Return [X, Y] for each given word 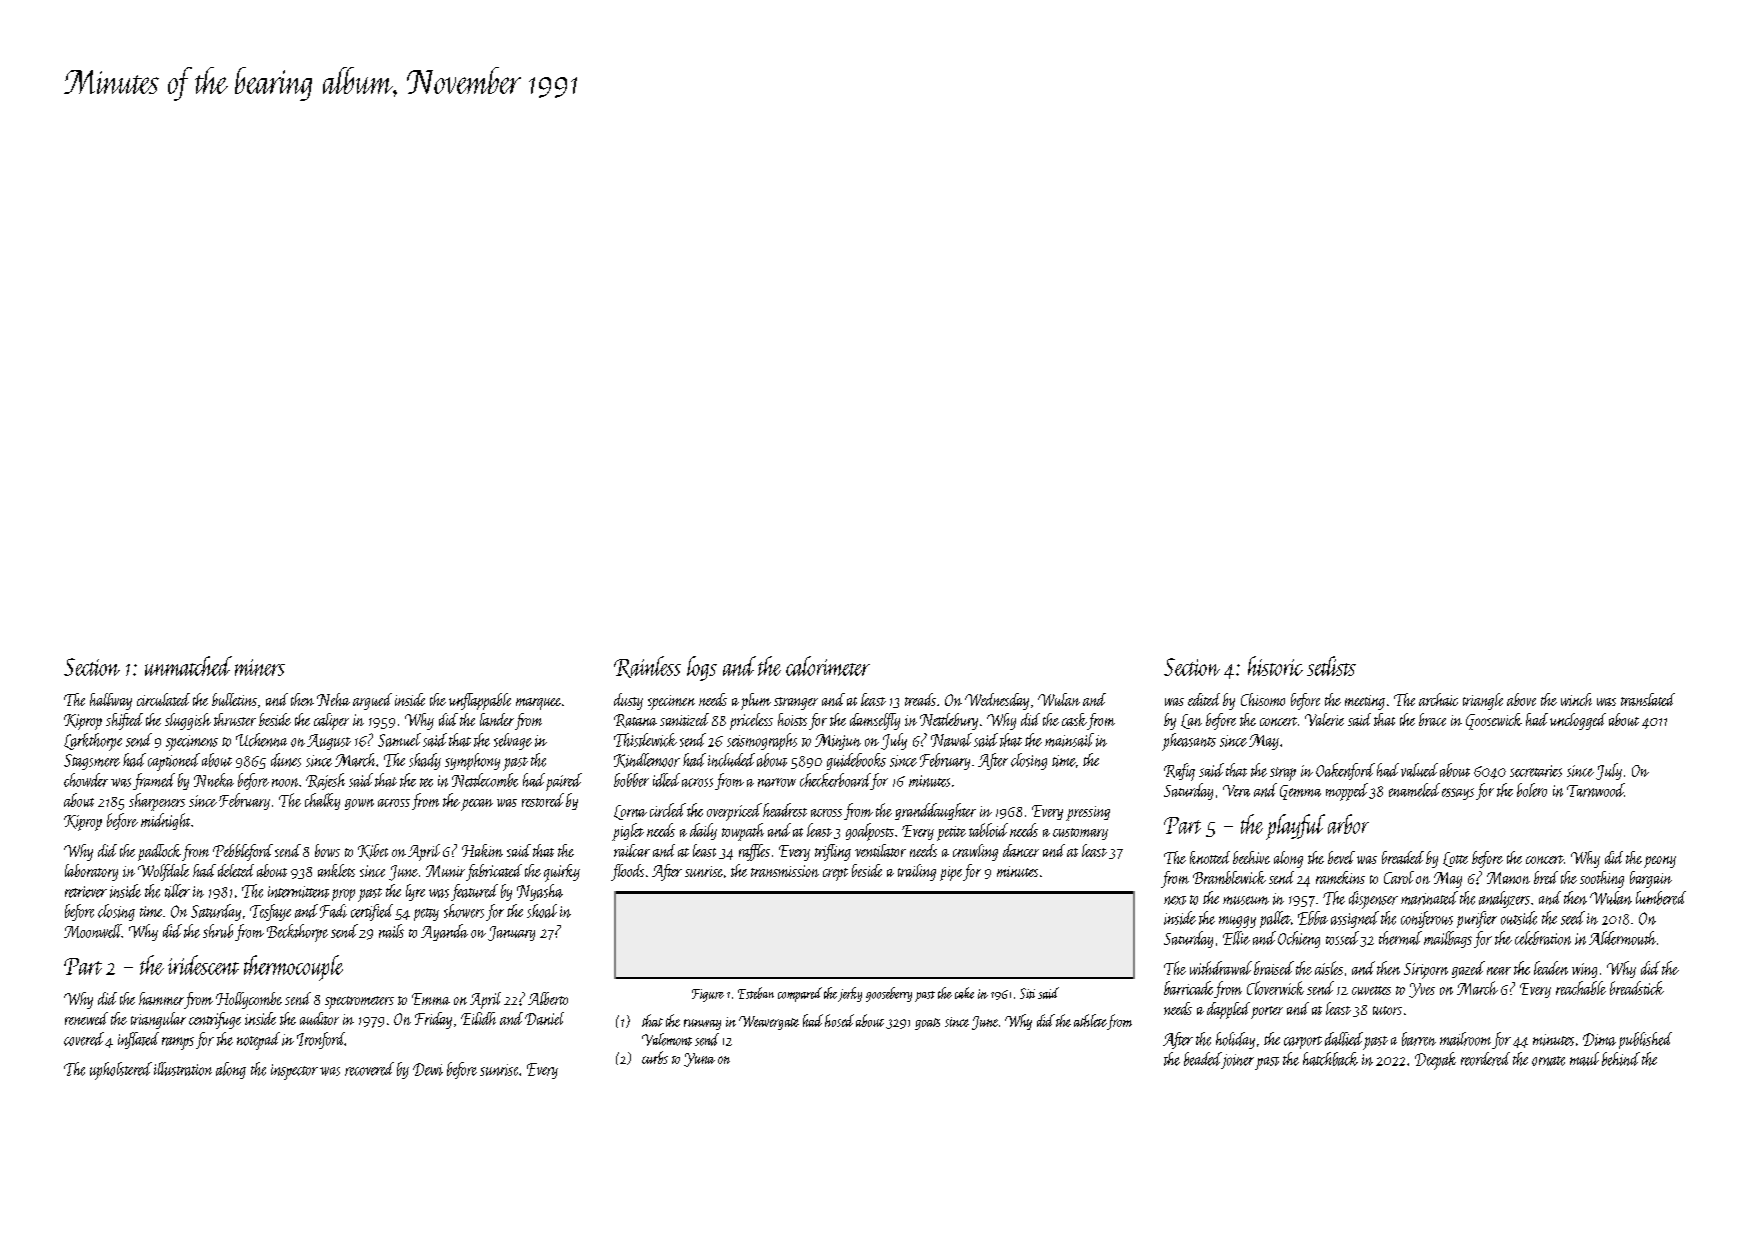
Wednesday [997, 701]
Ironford [321, 1040]
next [1175, 900]
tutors [1387, 1010]
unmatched [188, 666]
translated [1648, 699]
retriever [86, 892]
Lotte [1455, 859]
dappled [1228, 1010]
